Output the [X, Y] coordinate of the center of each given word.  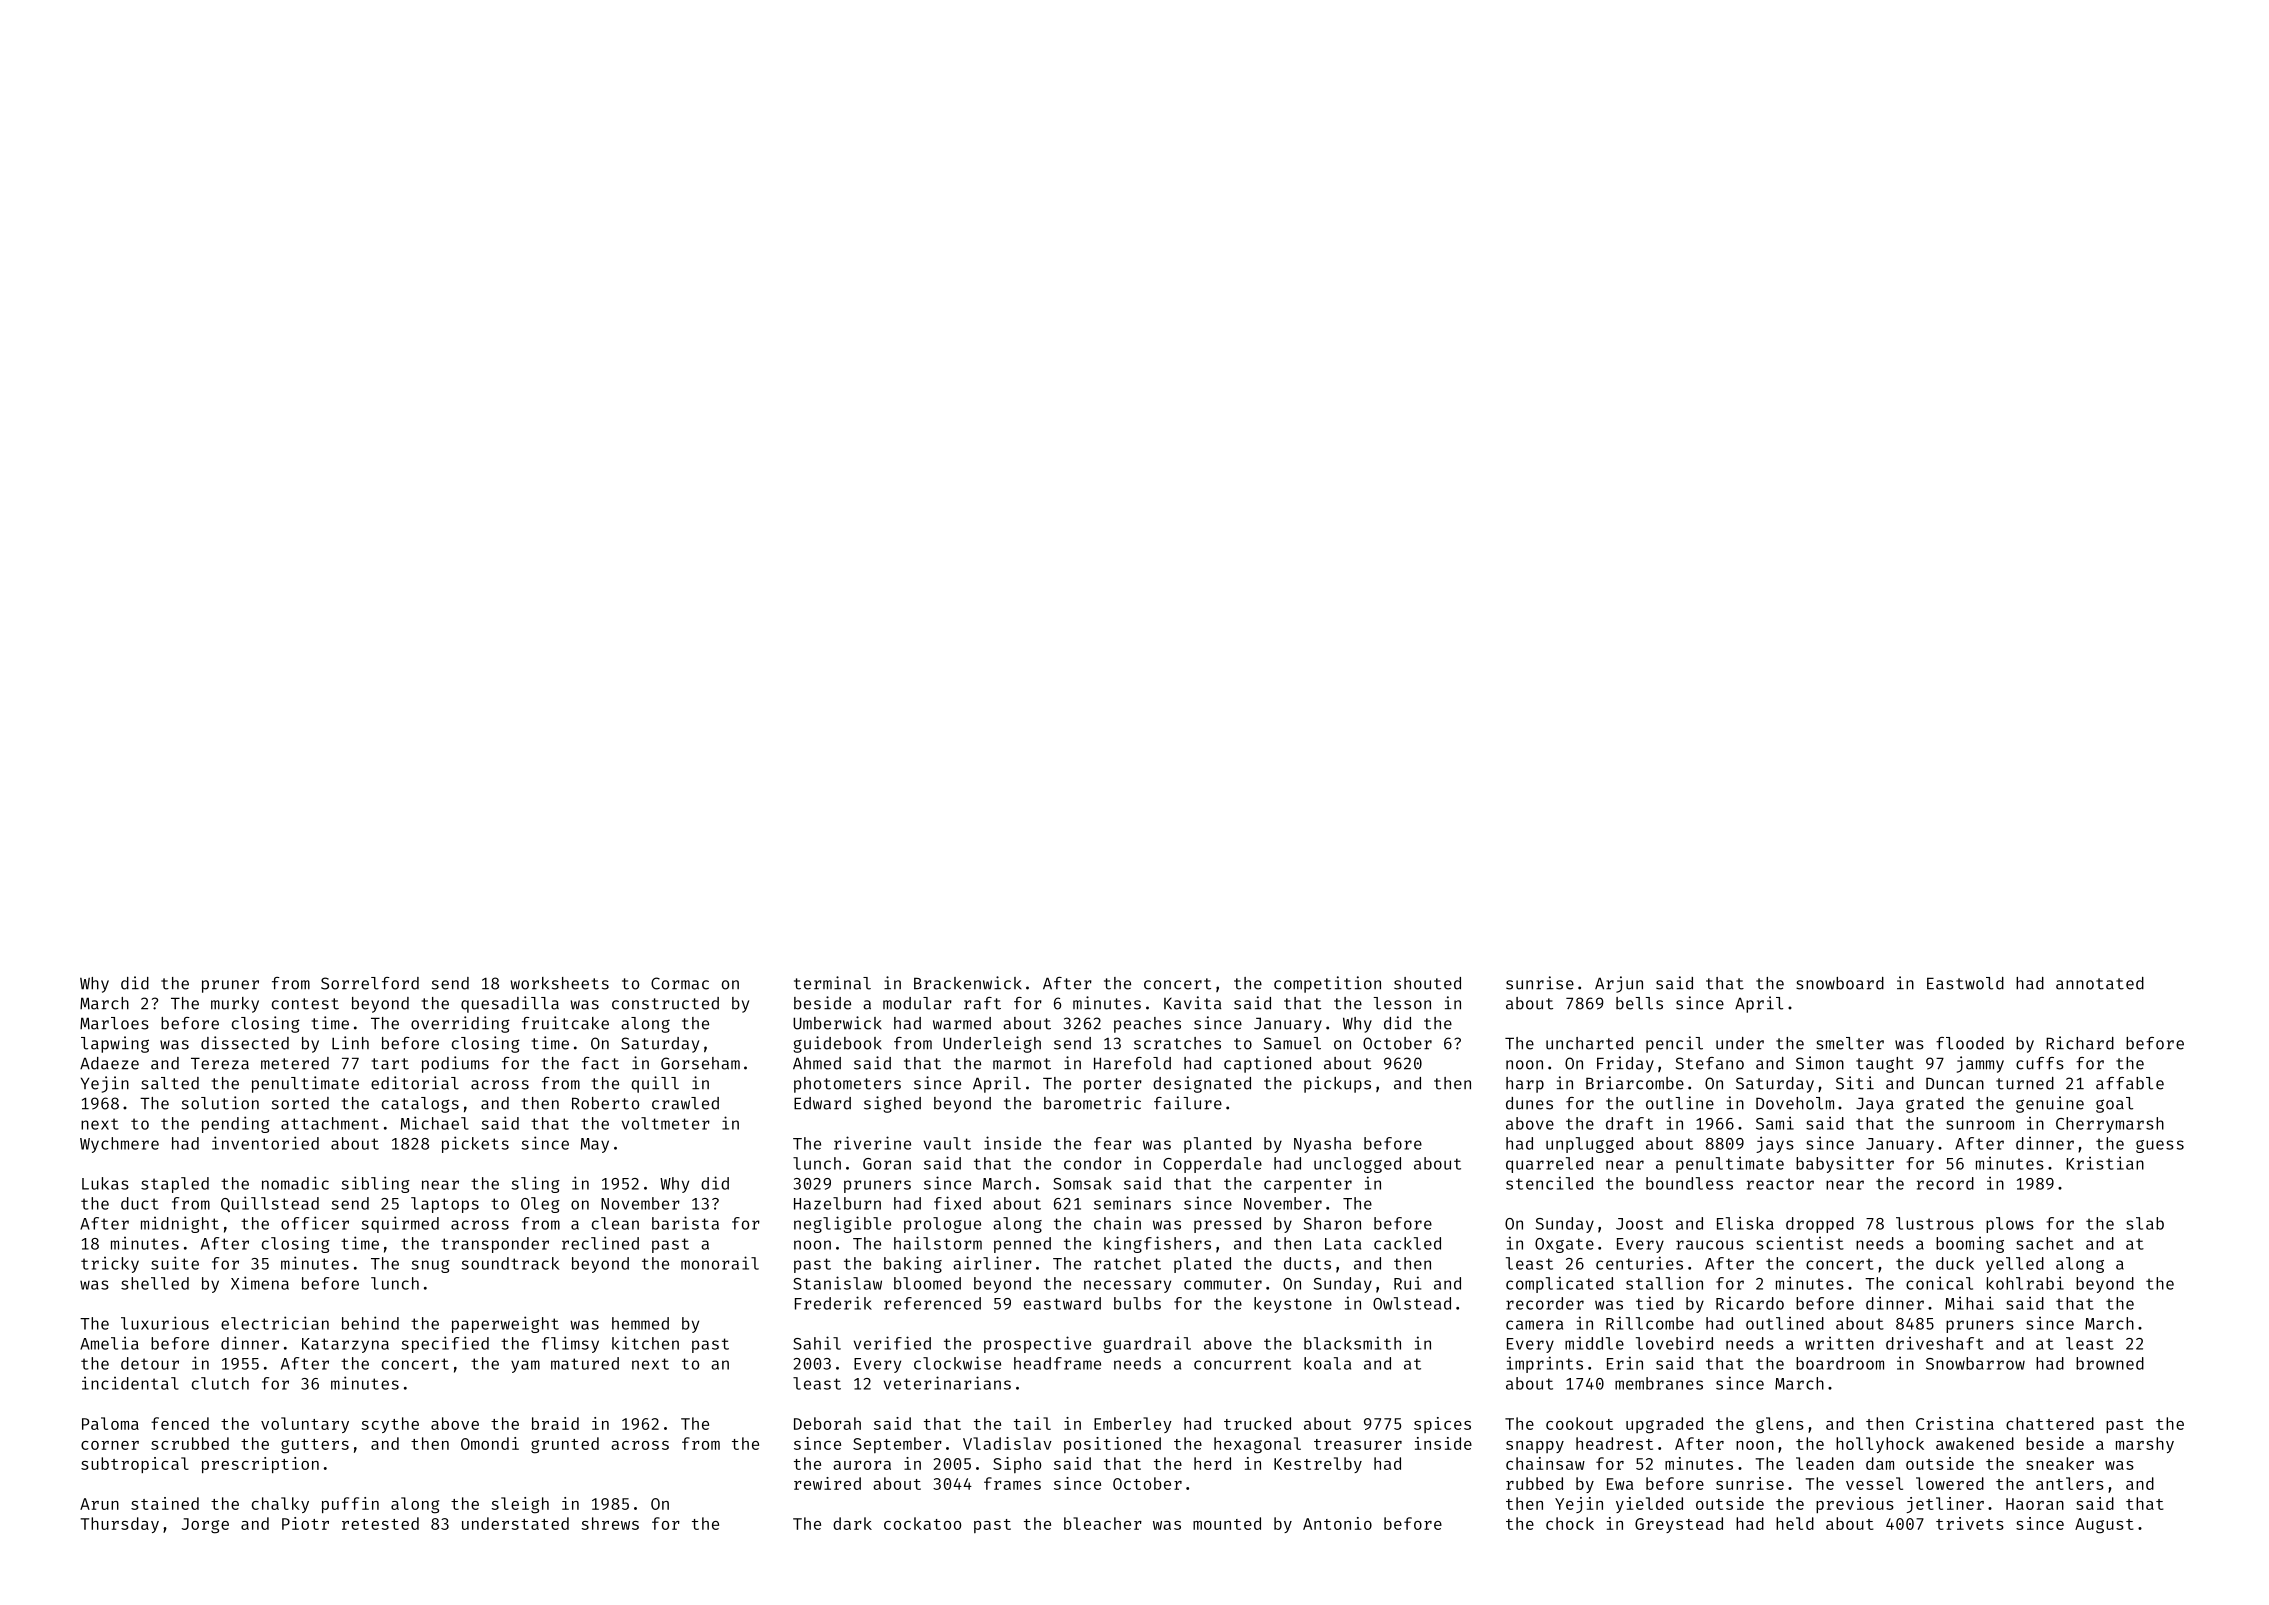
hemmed [640, 1323]
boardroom [1840, 1363]
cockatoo [922, 1523]
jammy [1980, 1064]
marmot [1022, 1064]
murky [235, 1005]
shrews [610, 1523]
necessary [1127, 1286]
